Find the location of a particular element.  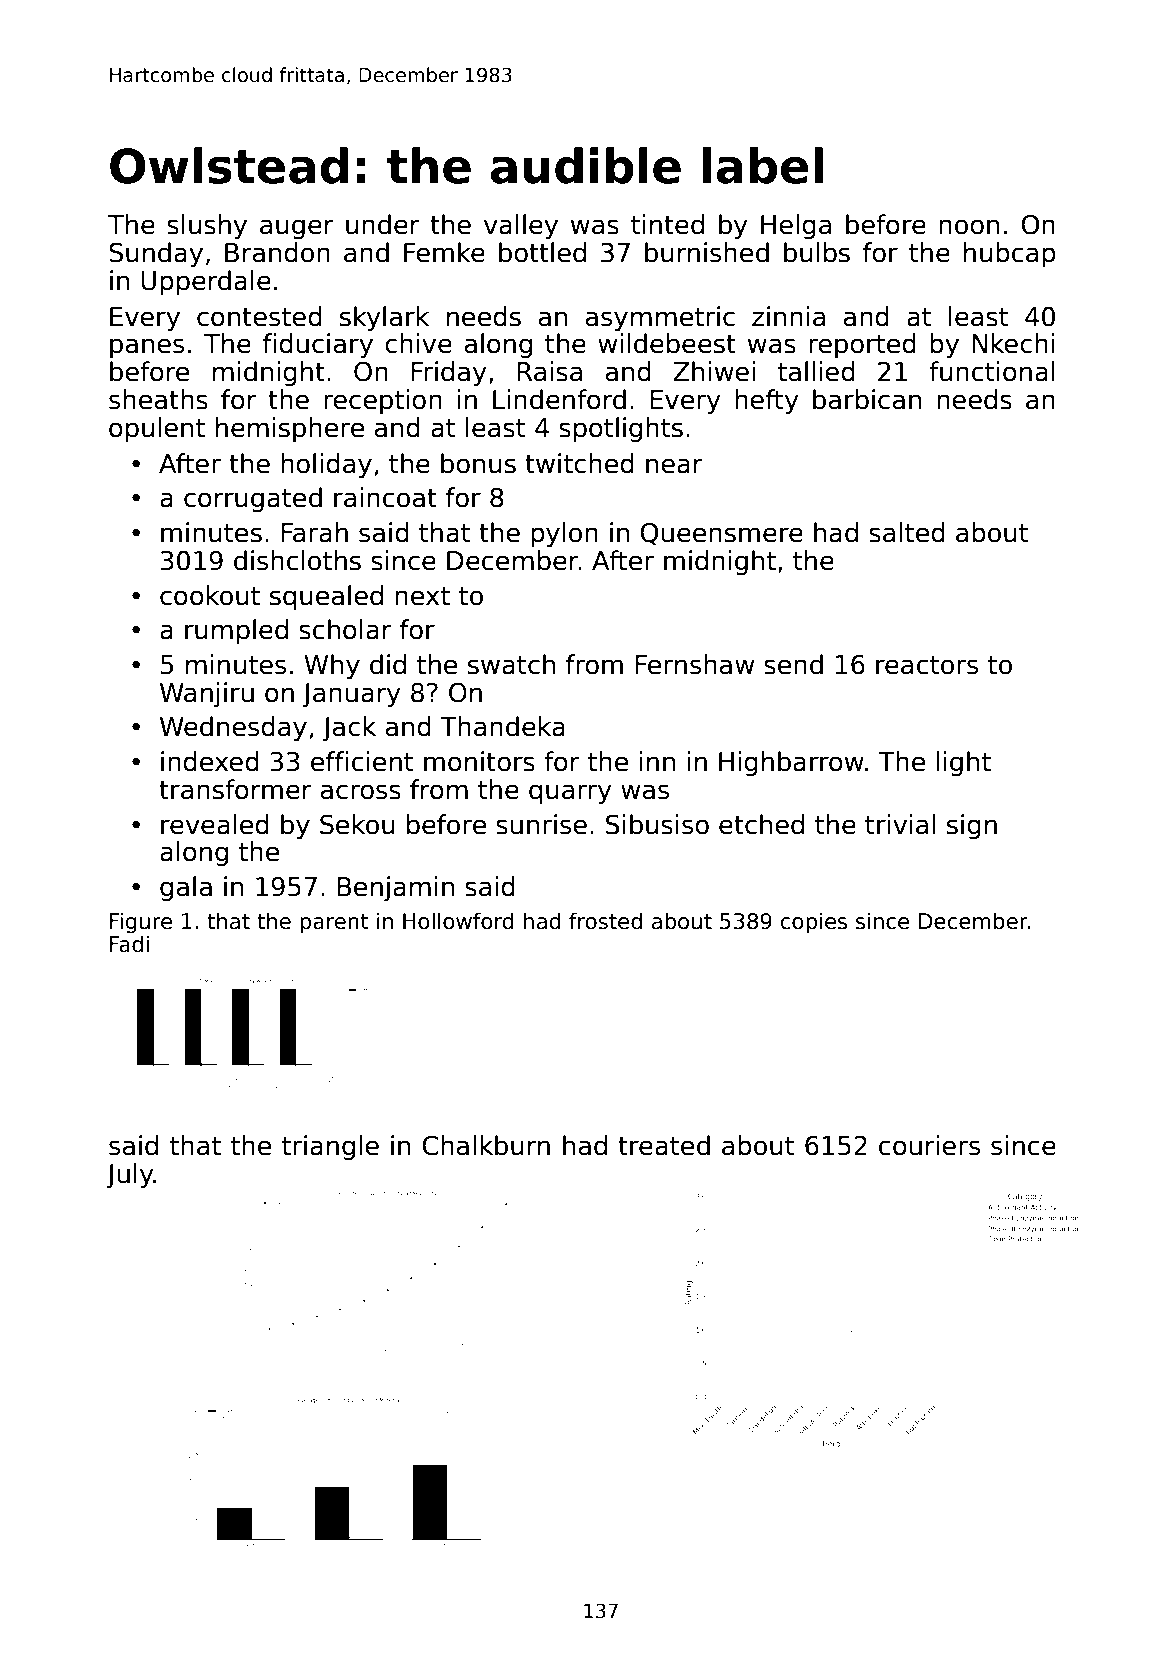

reported is located at coordinates (862, 345).
